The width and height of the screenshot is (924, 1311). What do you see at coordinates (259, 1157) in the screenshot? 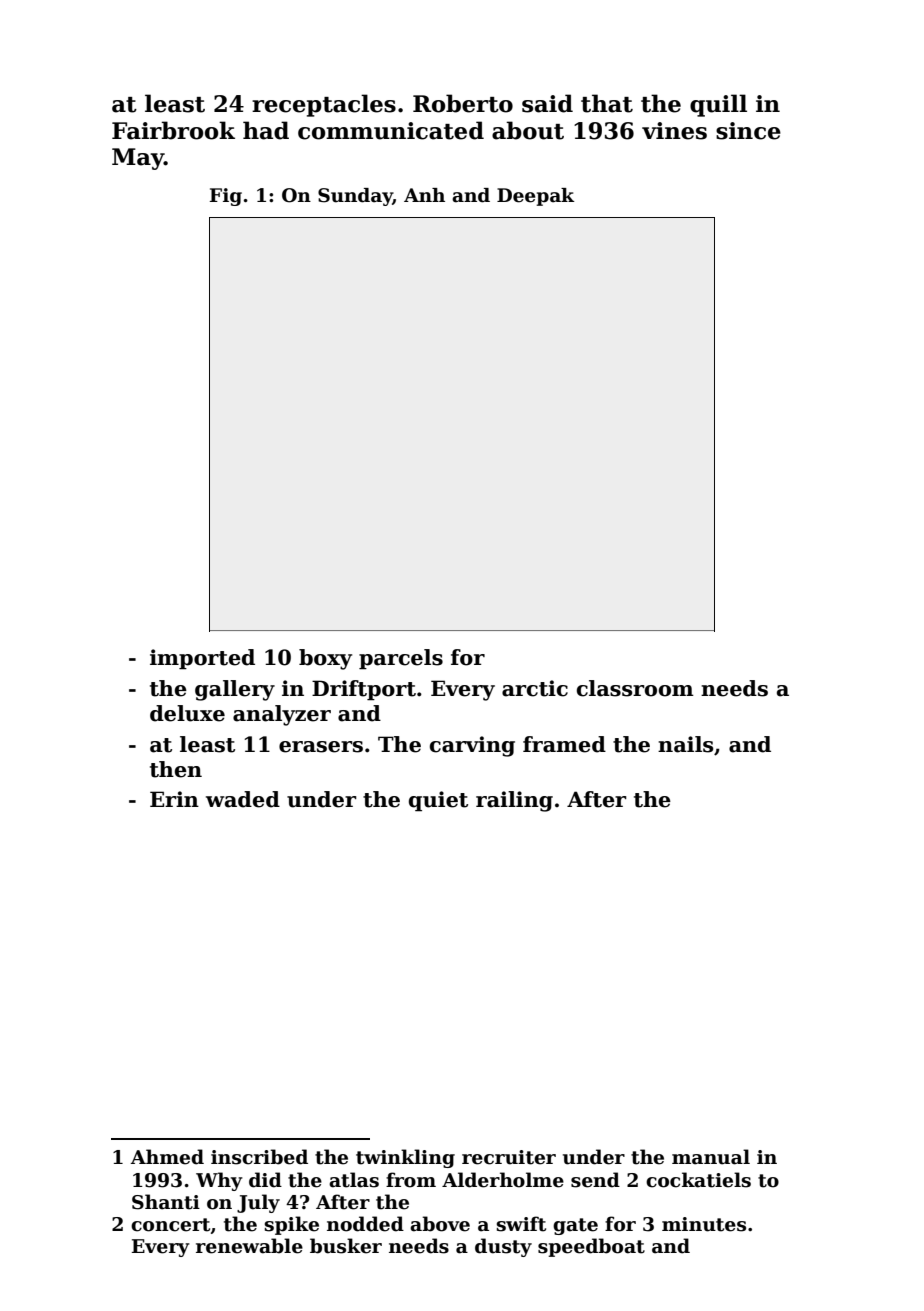
I see `inscribed` at bounding box center [259, 1157].
